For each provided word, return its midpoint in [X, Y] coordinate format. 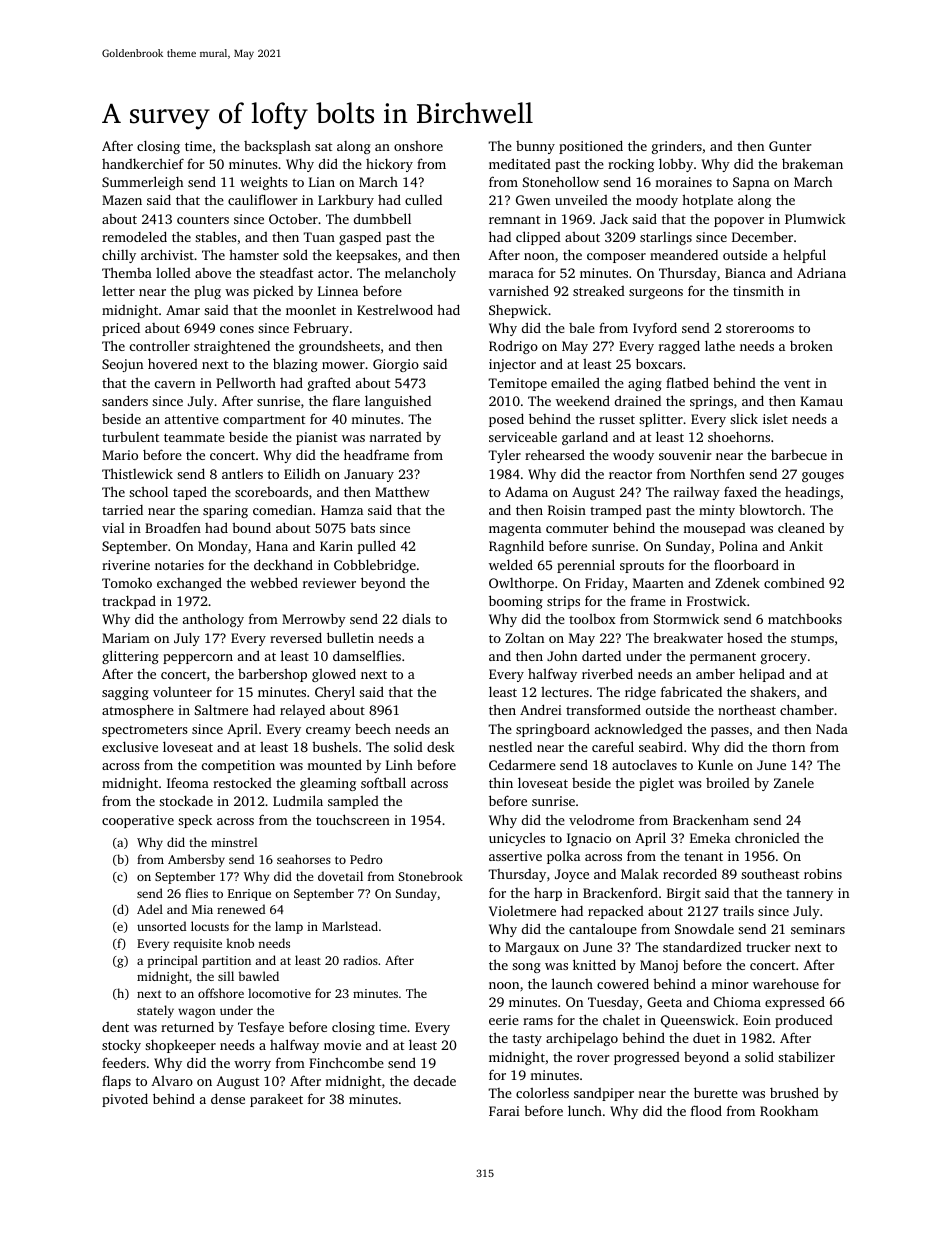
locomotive [279, 993]
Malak [640, 873]
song [526, 968]
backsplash [277, 147]
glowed [334, 675]
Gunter [790, 146]
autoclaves [644, 765]
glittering [130, 657]
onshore [418, 146]
